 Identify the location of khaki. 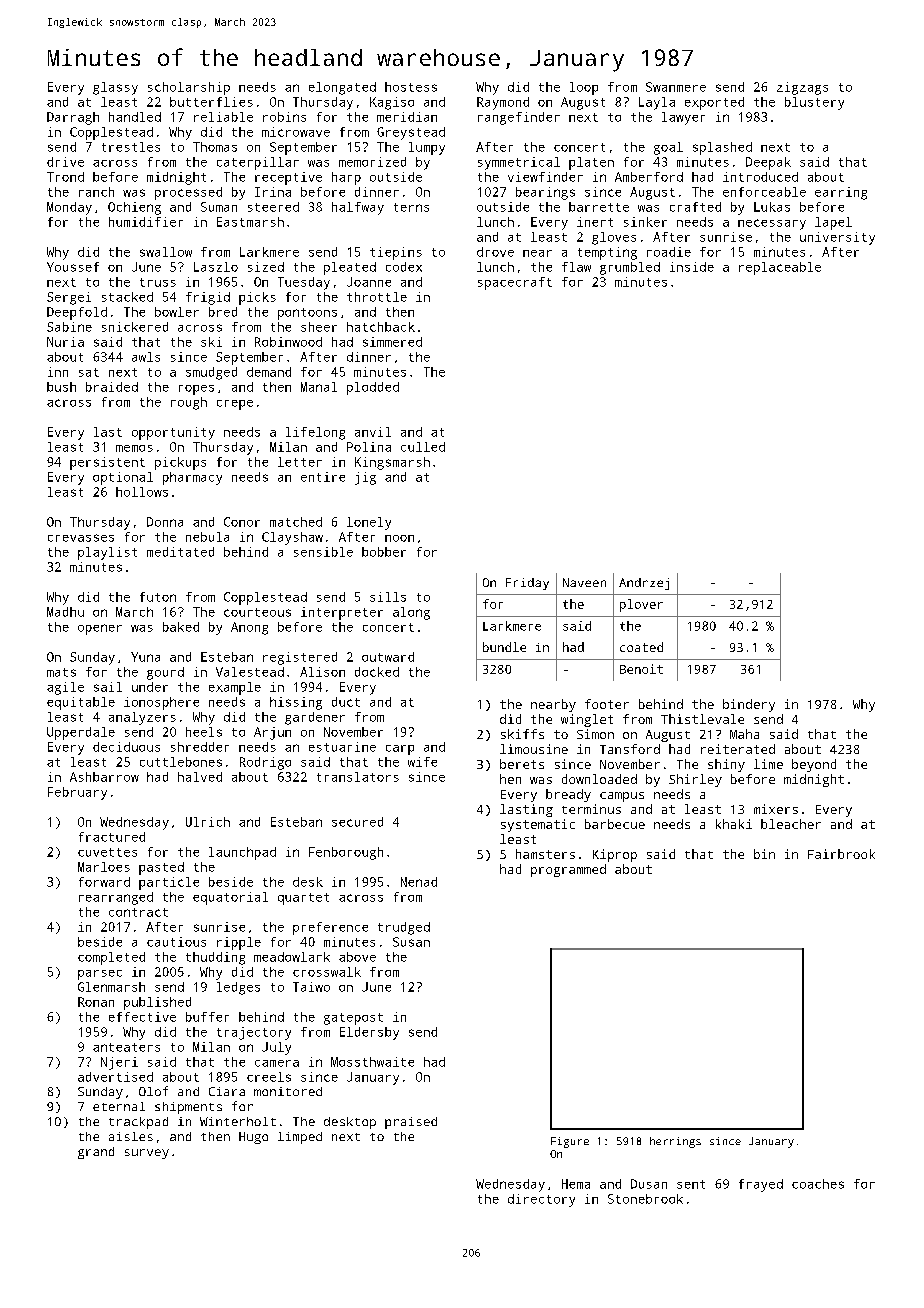
(734, 824).
